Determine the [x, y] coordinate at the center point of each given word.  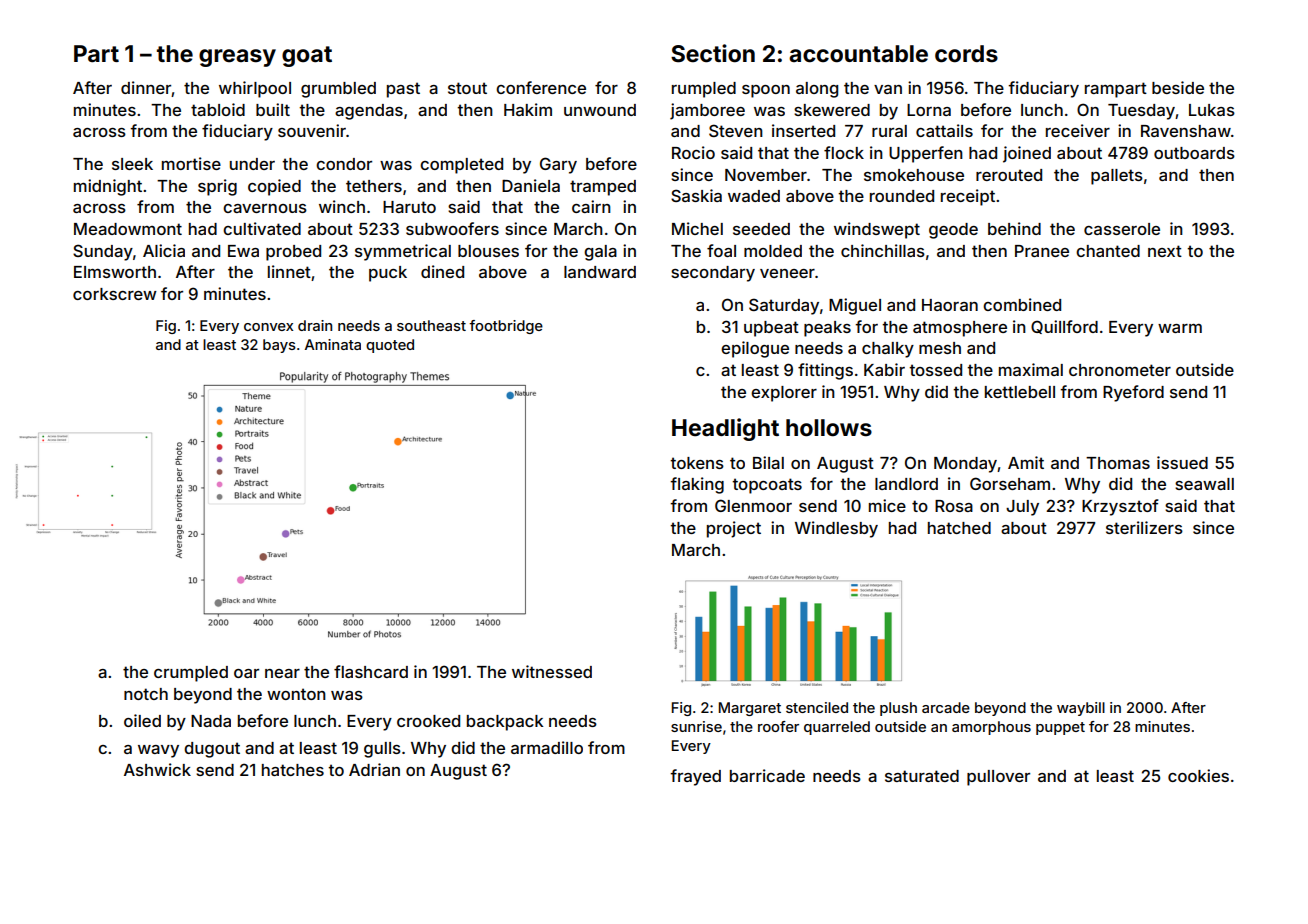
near [282, 673]
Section [713, 53]
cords [966, 54]
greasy [237, 58]
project [734, 529]
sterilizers [1144, 527]
